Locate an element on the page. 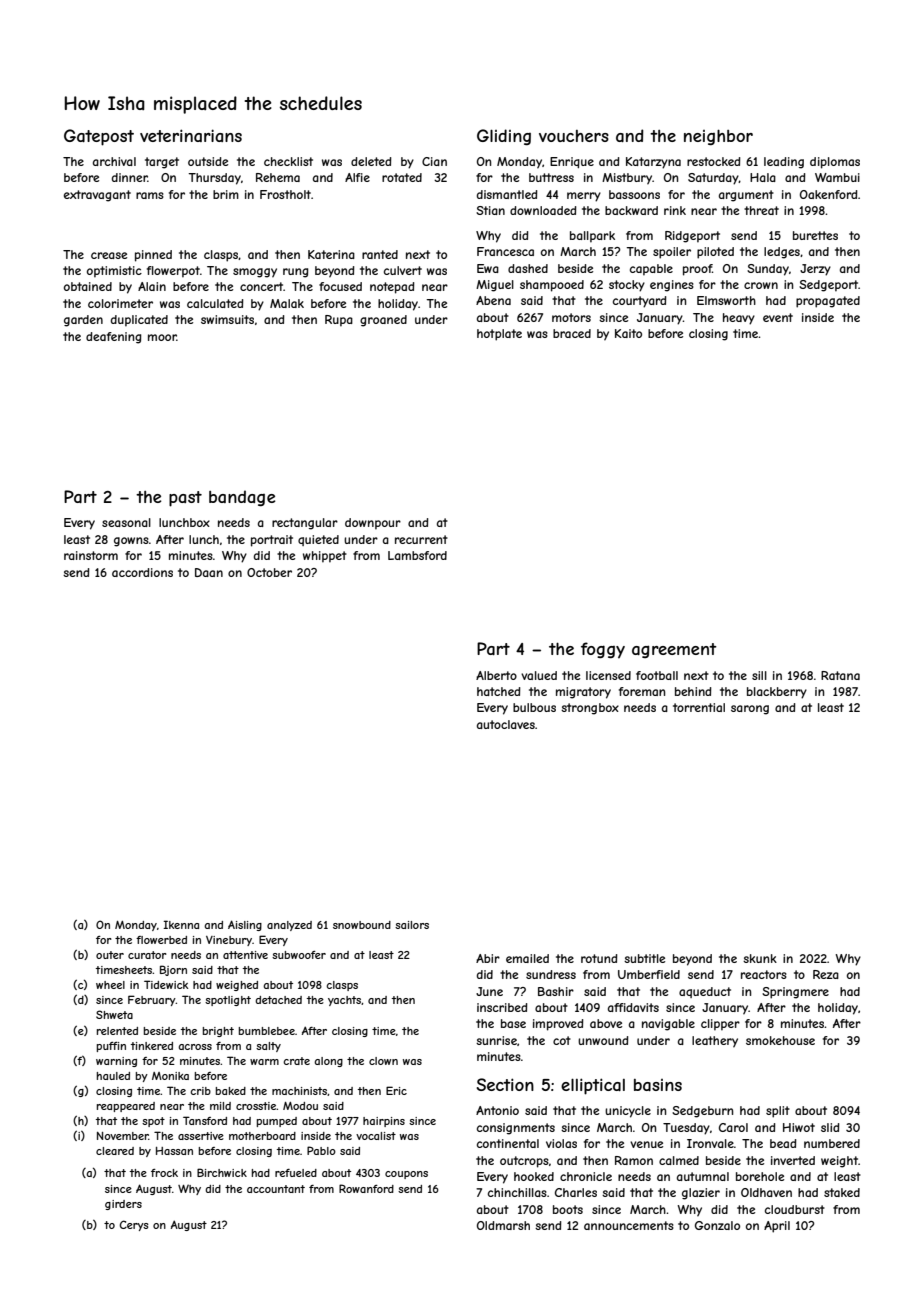 The image size is (924, 1314). autoclaves is located at coordinates (506, 724).
